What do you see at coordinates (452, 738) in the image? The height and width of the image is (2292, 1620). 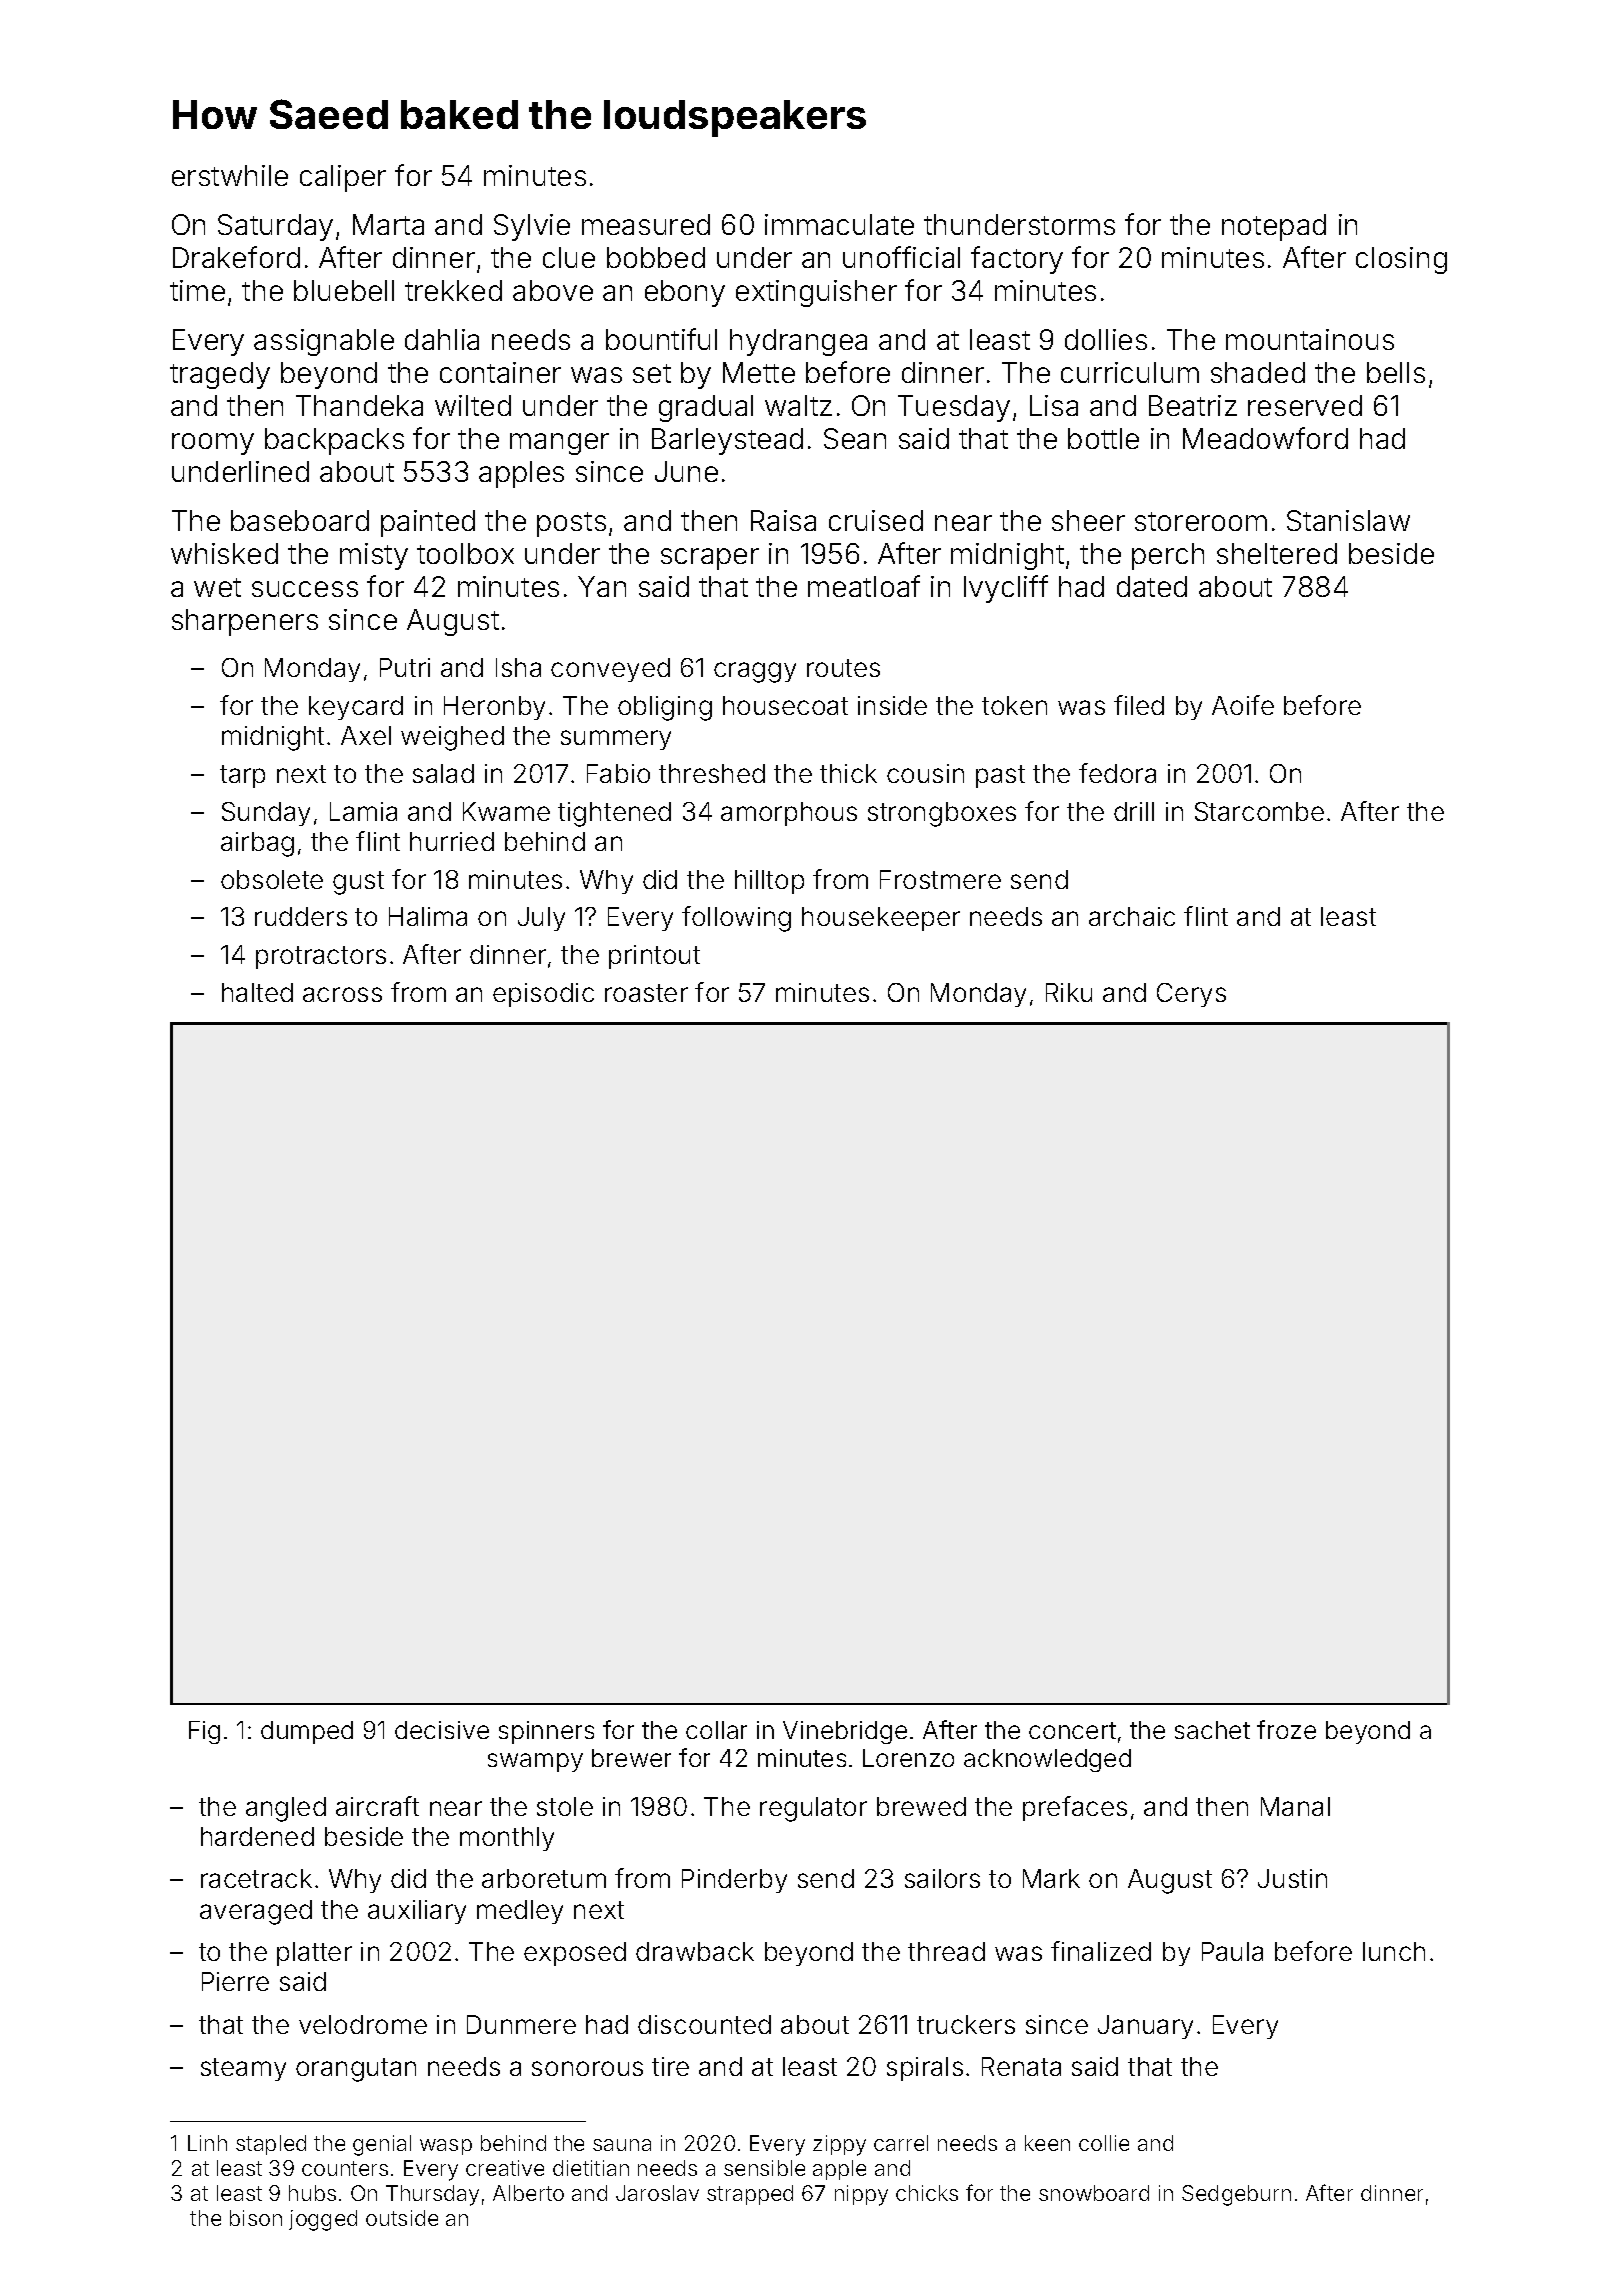 I see `weighed` at bounding box center [452, 738].
